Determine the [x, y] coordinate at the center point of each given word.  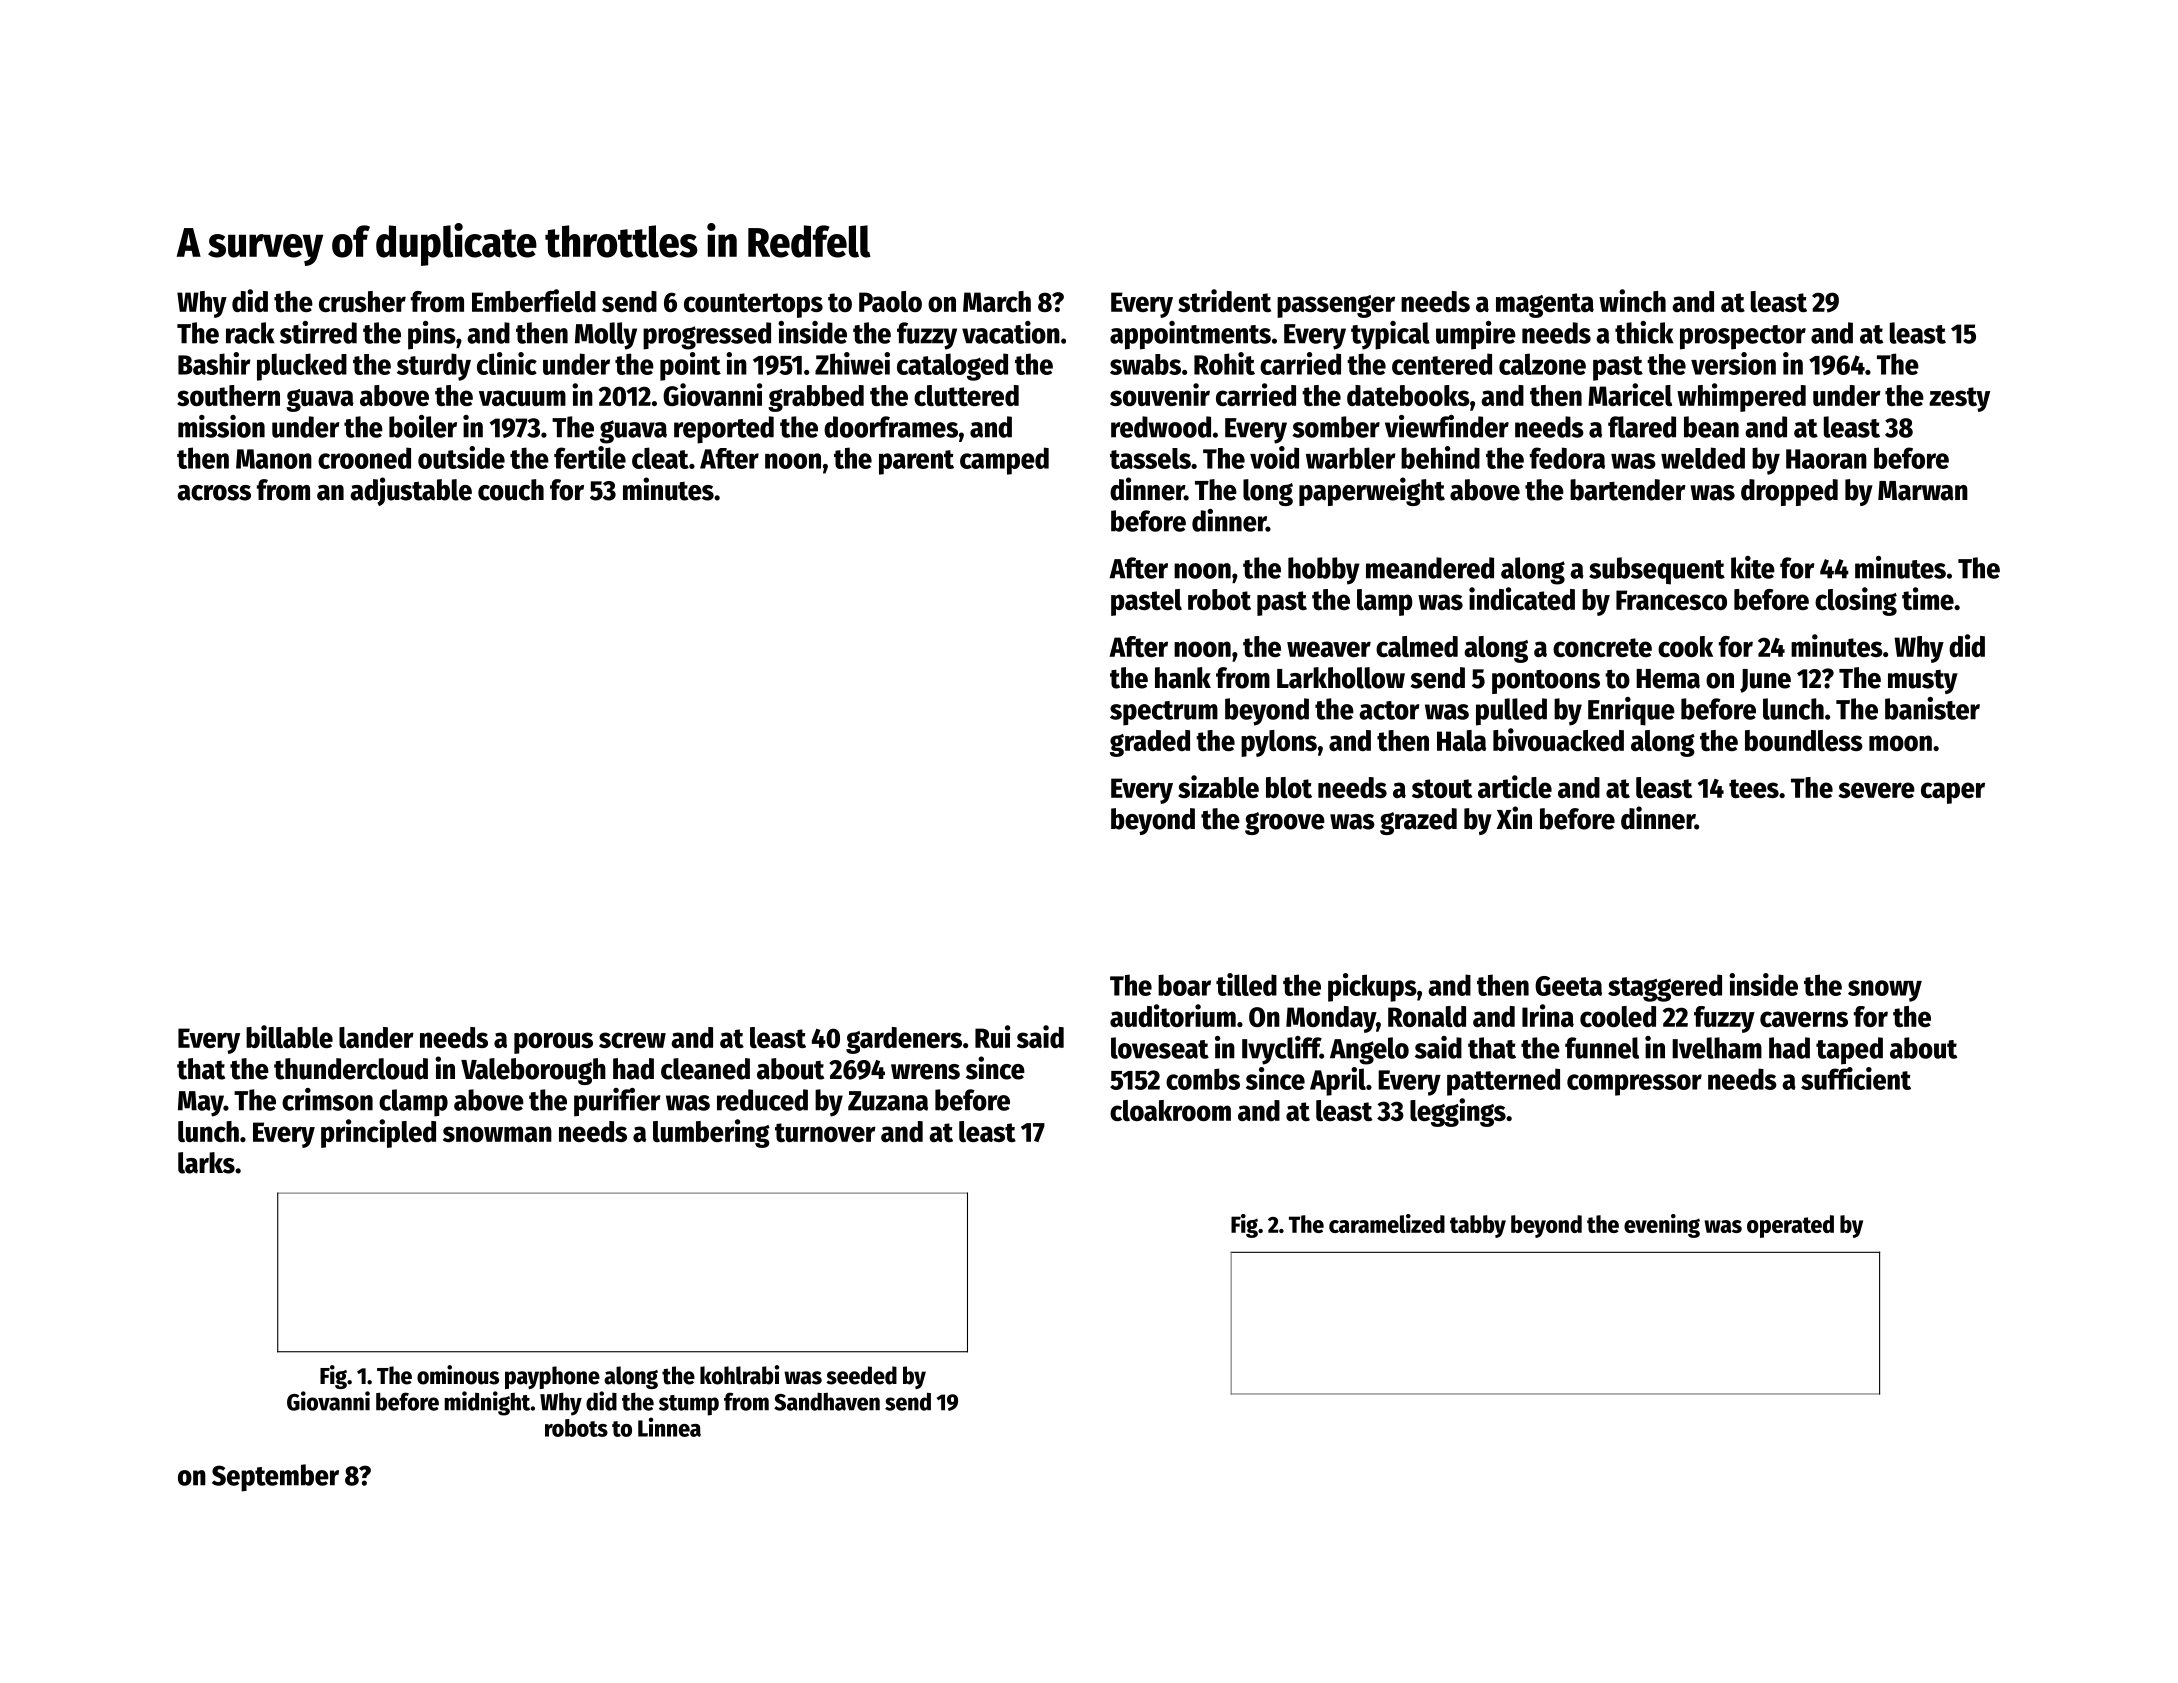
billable [289, 1036]
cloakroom [1170, 1110]
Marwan [1923, 491]
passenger [1336, 306]
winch [1632, 300]
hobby [1324, 571]
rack [250, 333]
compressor [1634, 1085]
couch [511, 490]
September [275, 1478]
